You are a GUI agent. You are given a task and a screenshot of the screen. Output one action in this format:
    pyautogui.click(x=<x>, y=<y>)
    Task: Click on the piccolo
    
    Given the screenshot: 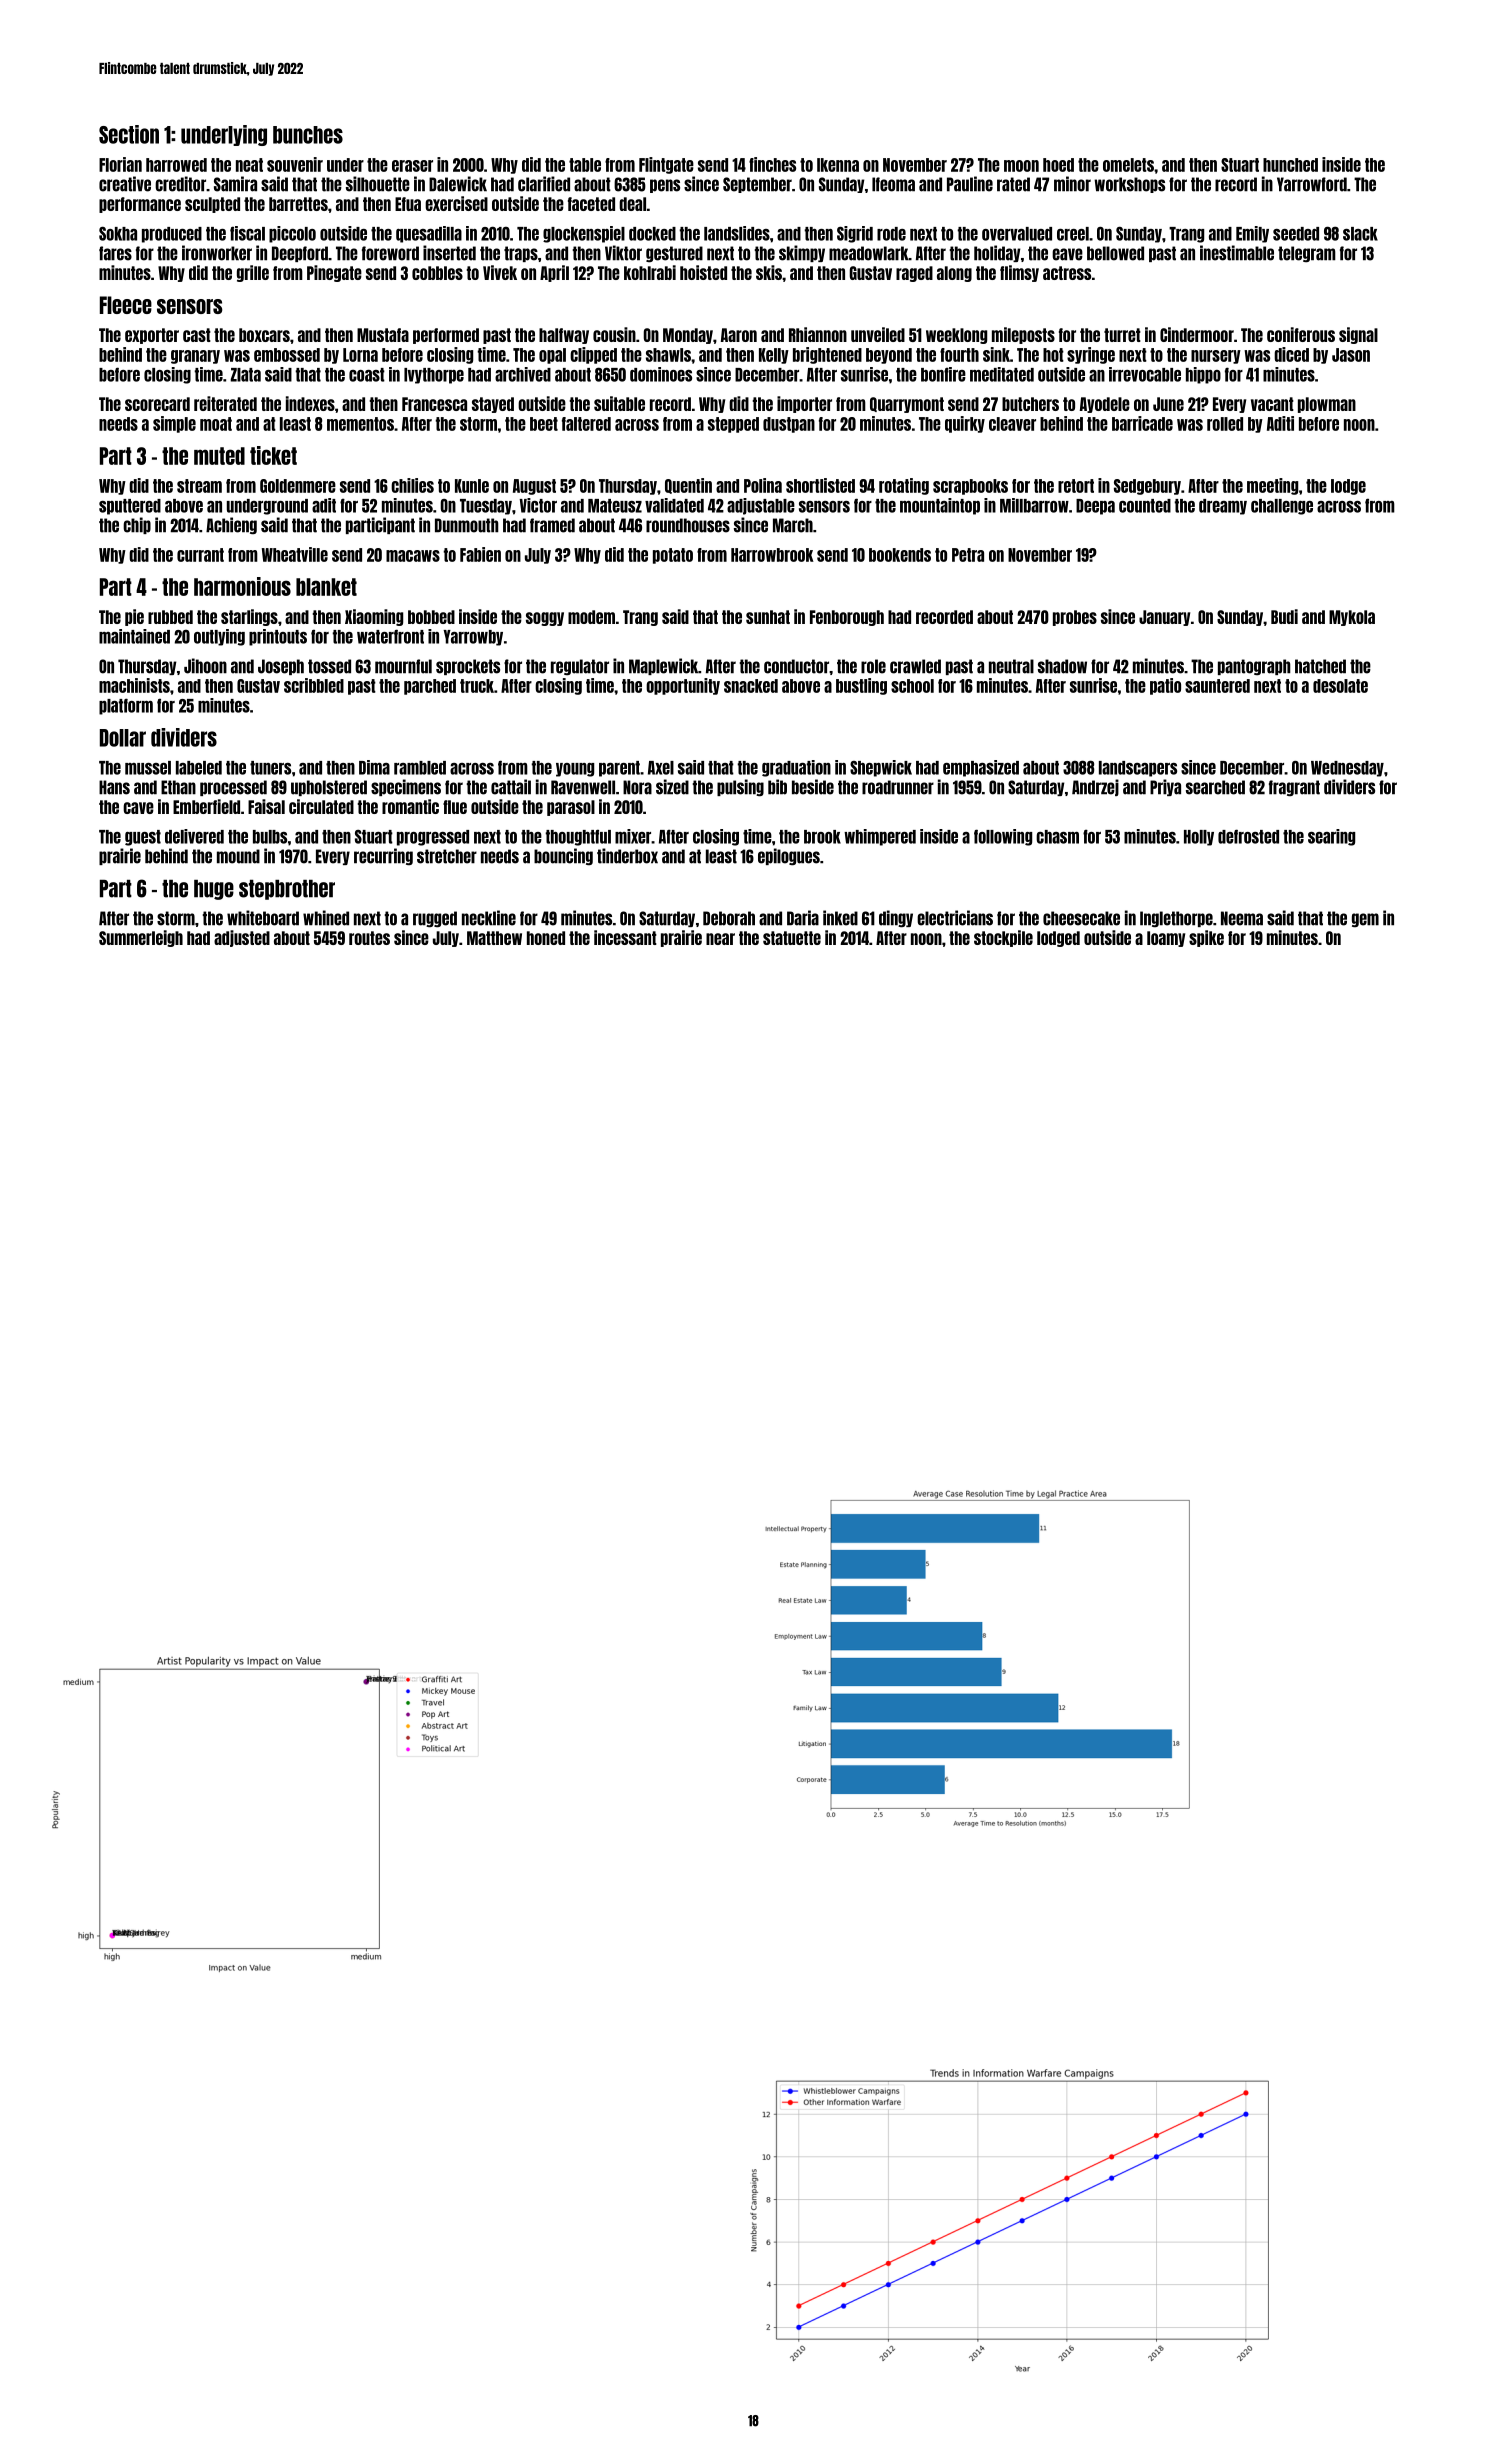 What is the action you would take?
    pyautogui.click(x=292, y=234)
